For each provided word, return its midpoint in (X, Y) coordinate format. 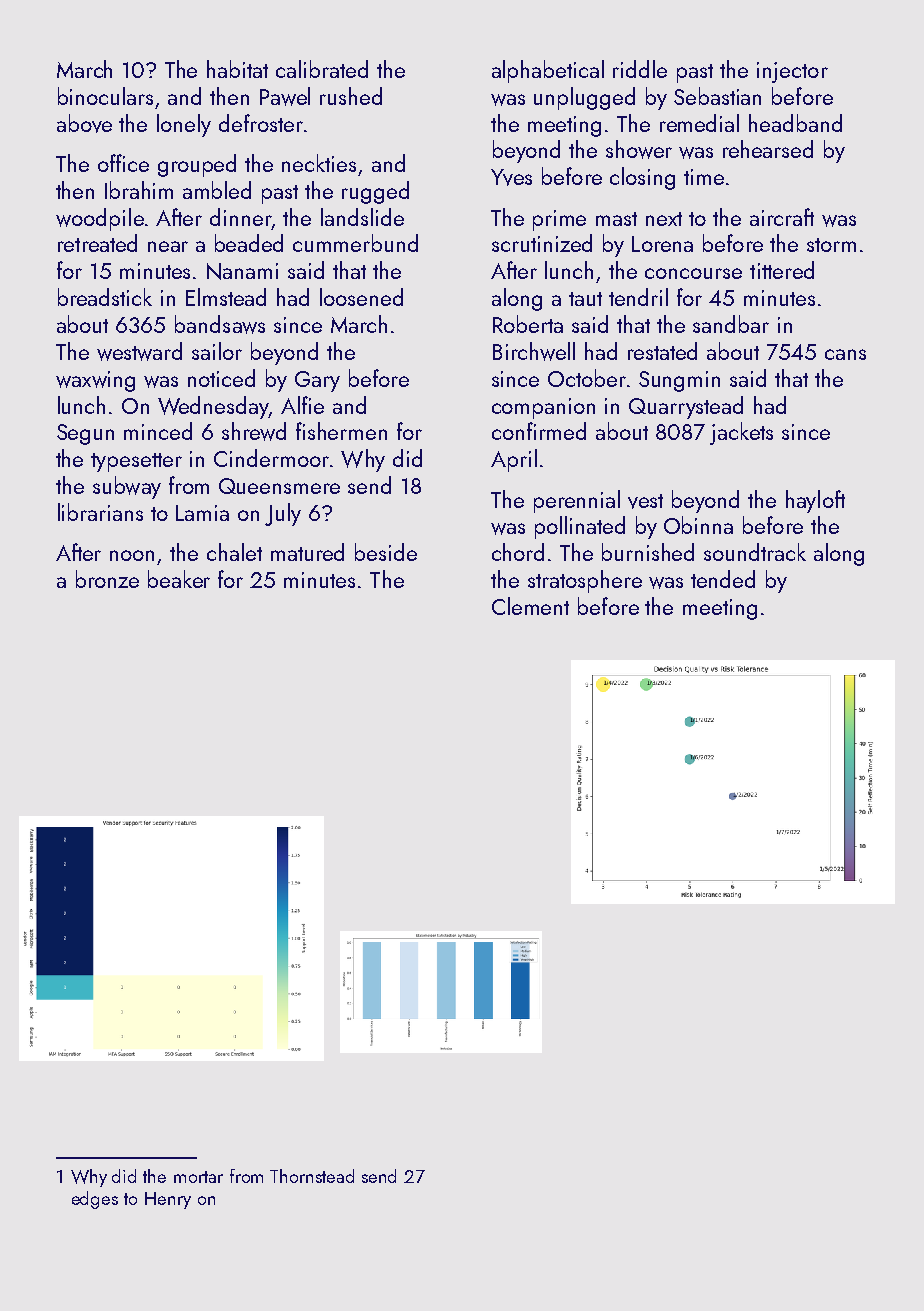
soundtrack (755, 552)
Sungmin (679, 381)
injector (792, 72)
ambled (217, 190)
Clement (530, 606)
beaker (179, 579)
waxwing (95, 381)
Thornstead (312, 1176)
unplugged (584, 98)
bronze (107, 579)
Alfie (302, 405)
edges (95, 1200)
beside (386, 552)
